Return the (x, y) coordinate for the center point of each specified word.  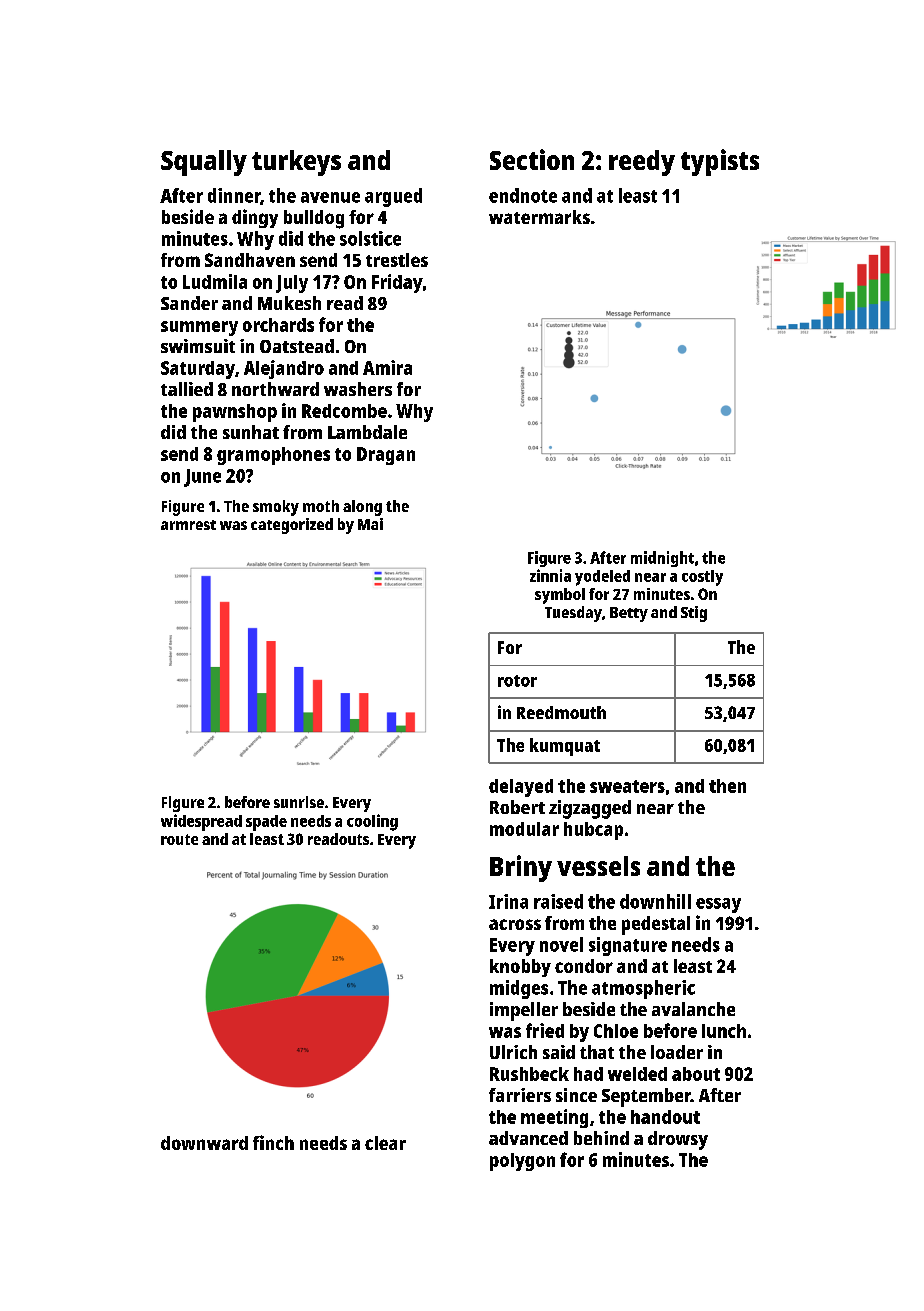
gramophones (273, 456)
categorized (292, 526)
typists (720, 162)
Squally (204, 163)
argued (393, 197)
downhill (655, 901)
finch (273, 1142)
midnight (662, 559)
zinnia (550, 575)
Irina (508, 901)
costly (702, 578)
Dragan (386, 456)
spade (266, 823)
